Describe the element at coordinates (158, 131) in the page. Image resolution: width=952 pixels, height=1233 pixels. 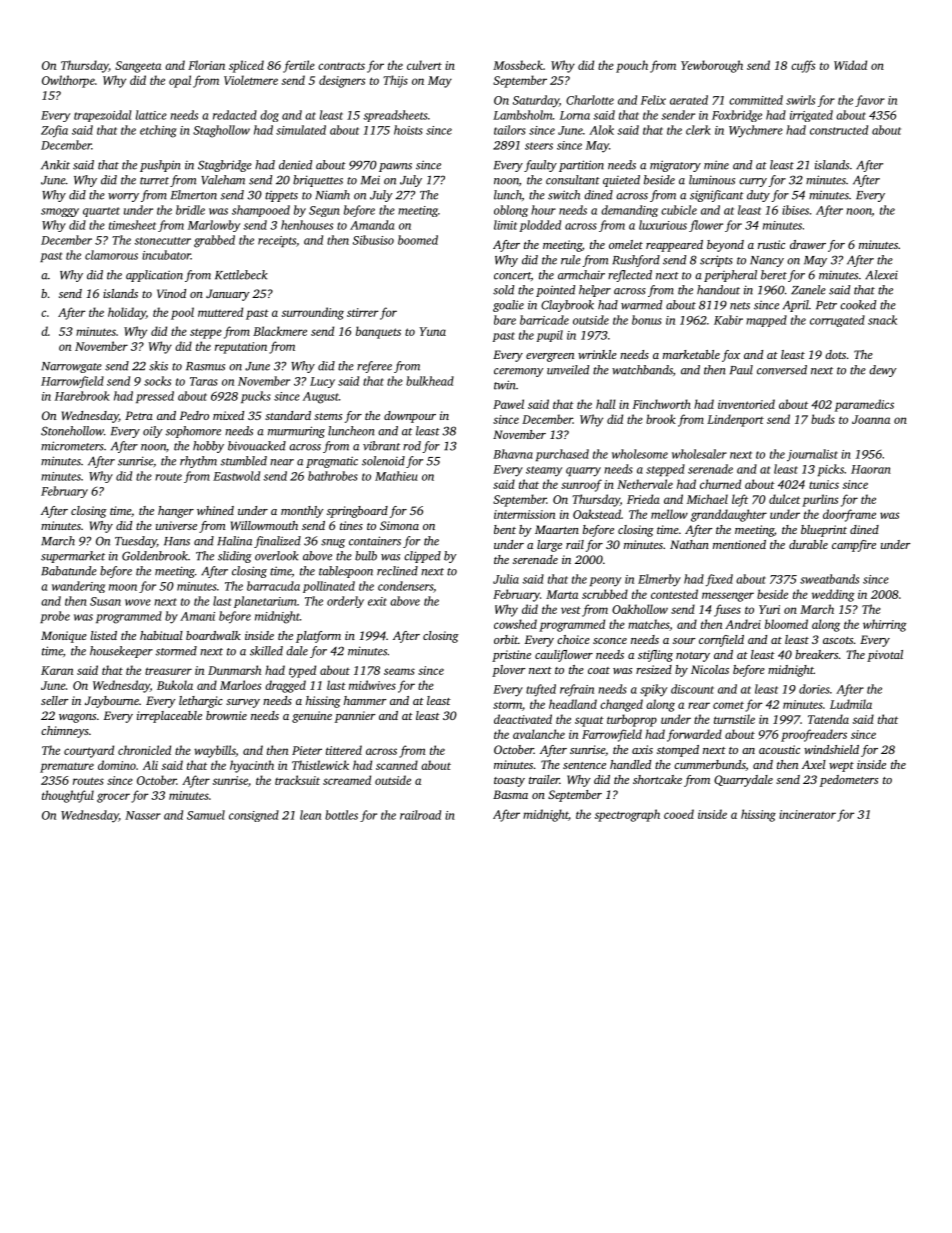
I see `etching` at that location.
